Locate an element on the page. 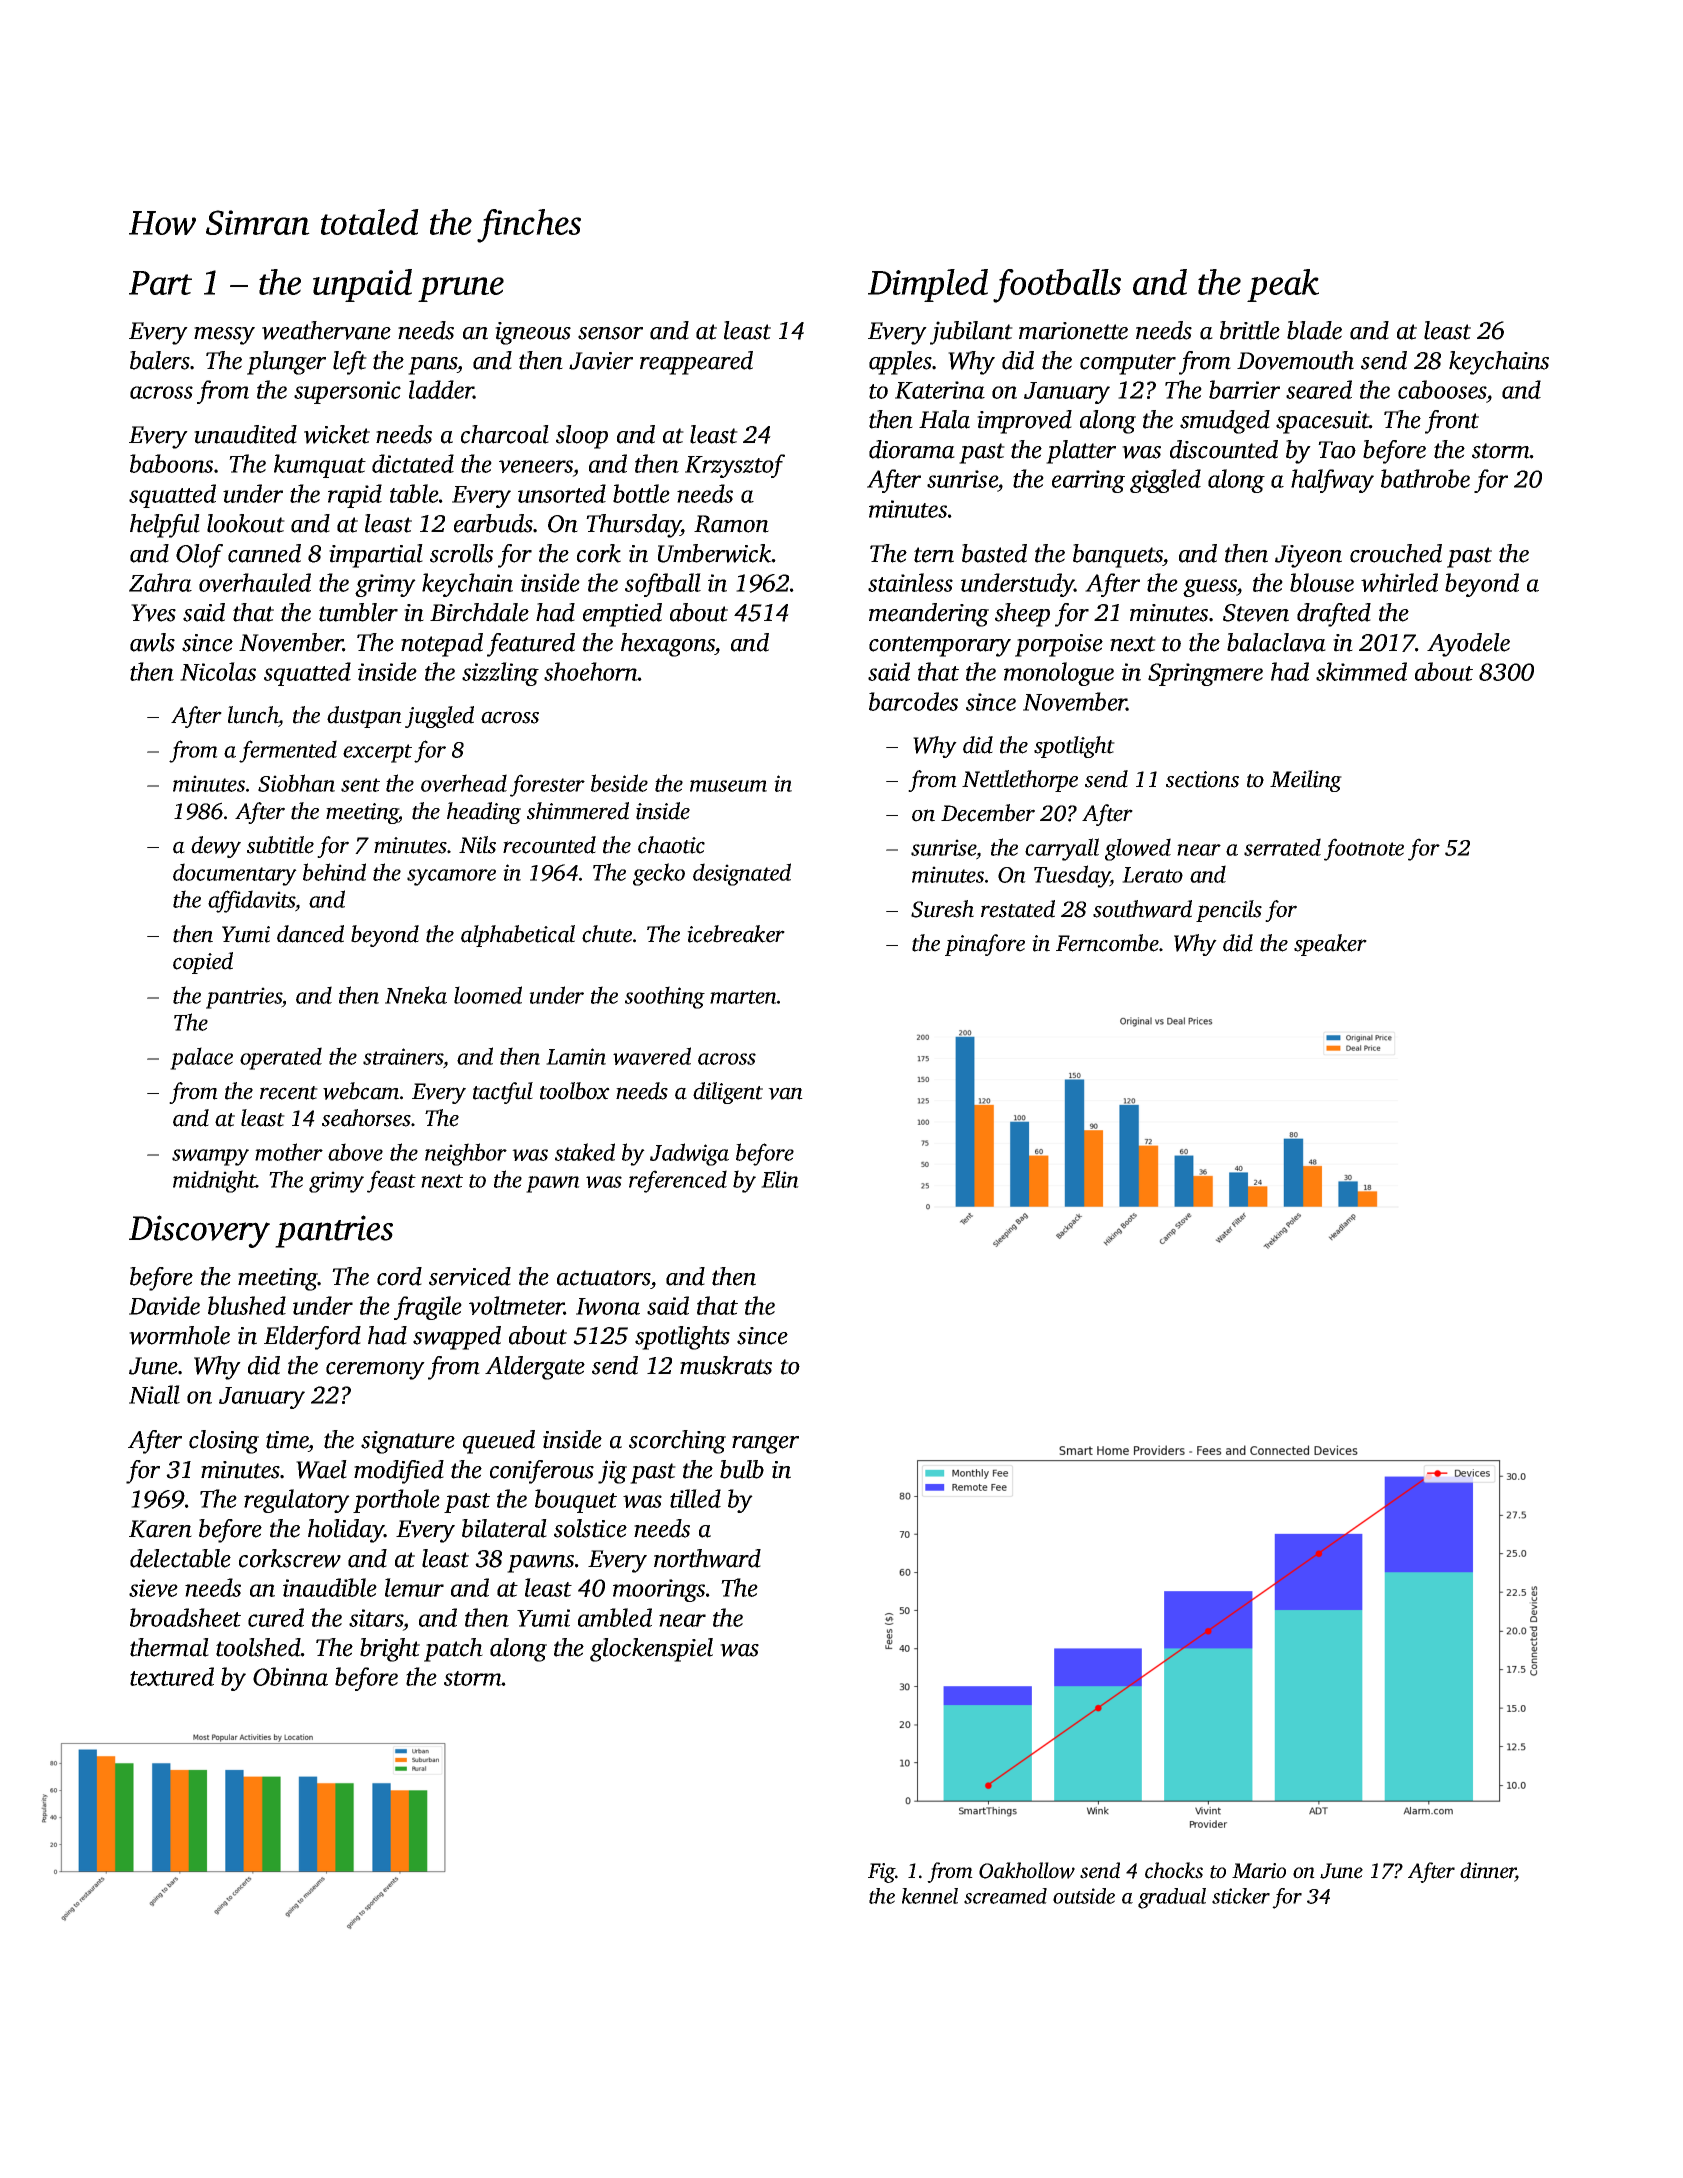 This document has height=2178, width=1683. igneous is located at coordinates (533, 333).
